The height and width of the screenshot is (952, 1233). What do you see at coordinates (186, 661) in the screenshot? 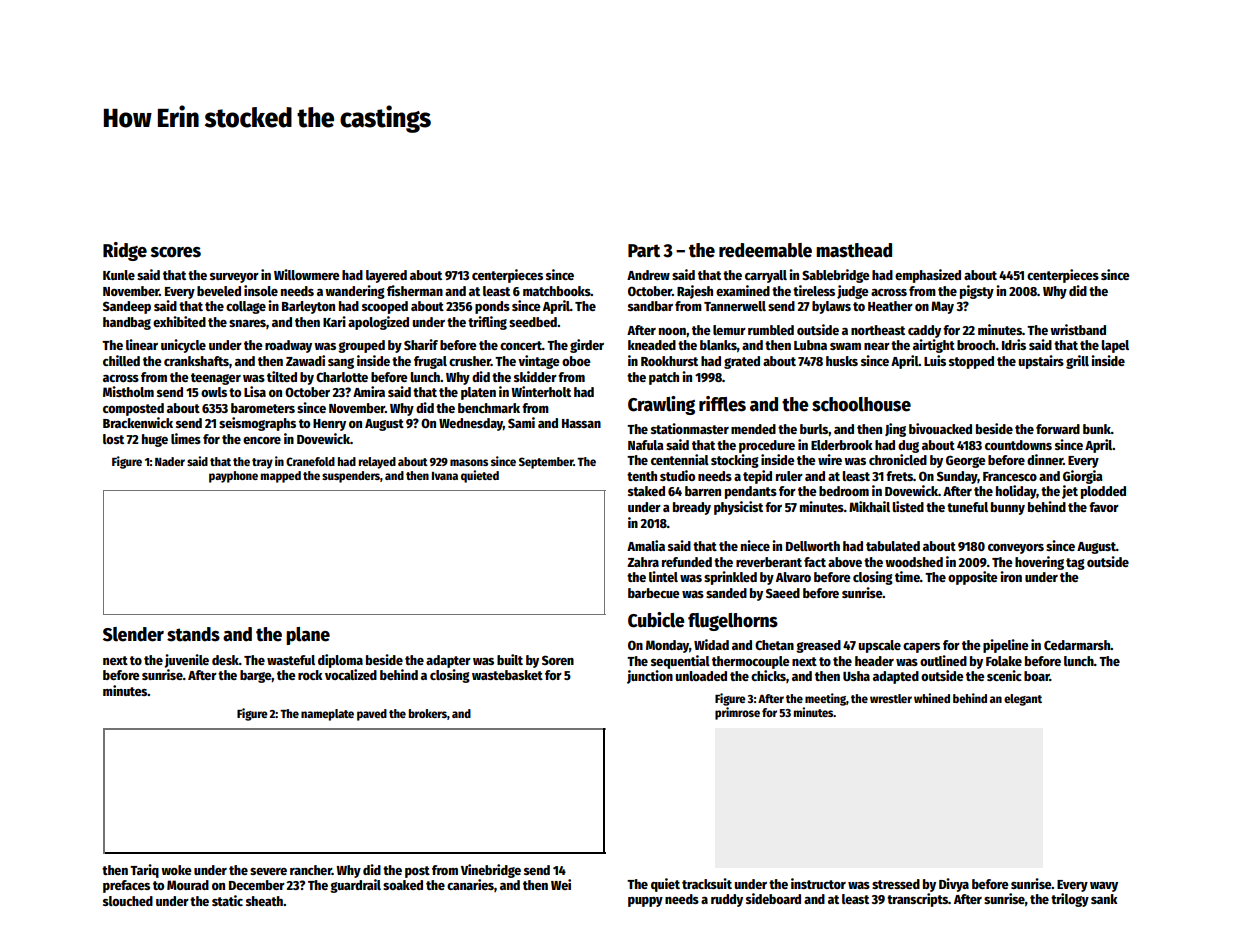
I see `juvenile` at bounding box center [186, 661].
